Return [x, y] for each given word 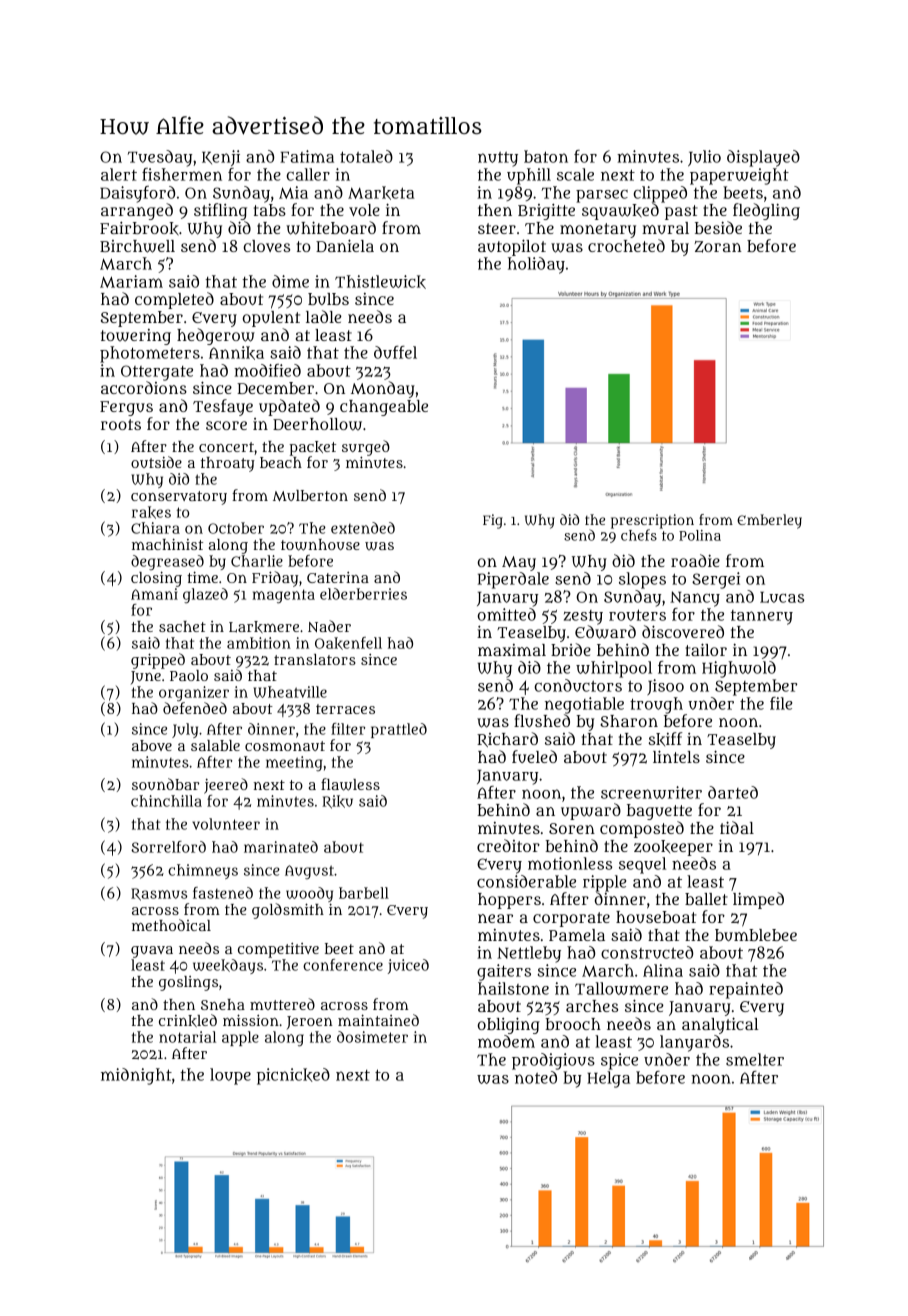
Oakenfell [348, 643]
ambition [259, 643]
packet [312, 448]
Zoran [718, 247]
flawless [350, 784]
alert [119, 174]
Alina [663, 970]
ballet [706, 899]
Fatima [307, 156]
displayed [763, 158]
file [781, 703]
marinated [281, 847]
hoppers [509, 901]
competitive [278, 950]
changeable [384, 408]
